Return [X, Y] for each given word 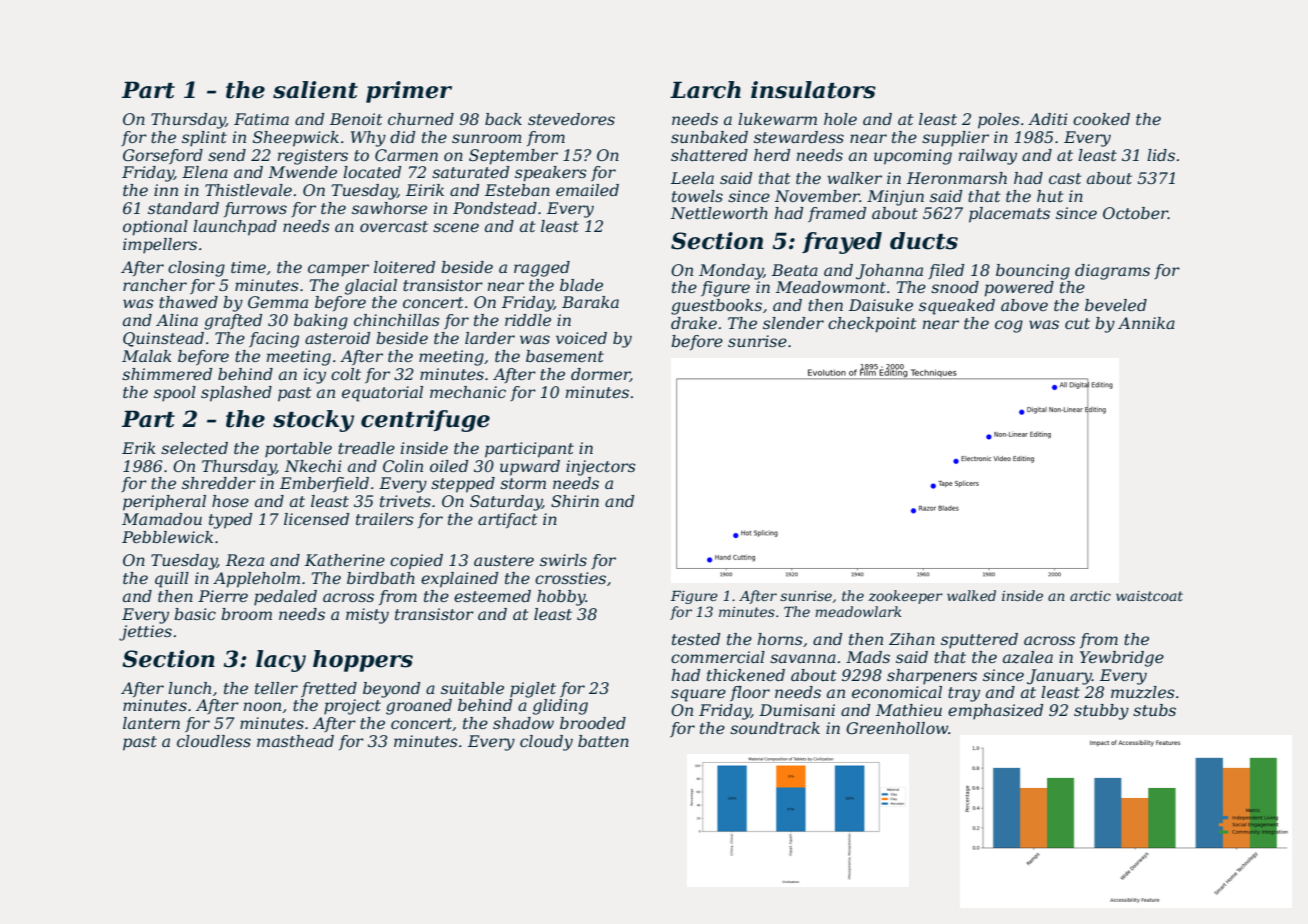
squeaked [957, 307]
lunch [189, 688]
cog [1009, 326]
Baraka [590, 302]
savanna [803, 658]
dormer [600, 375]
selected [194, 448]
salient [315, 90]
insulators [813, 90]
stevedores [571, 119]
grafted [233, 322]
